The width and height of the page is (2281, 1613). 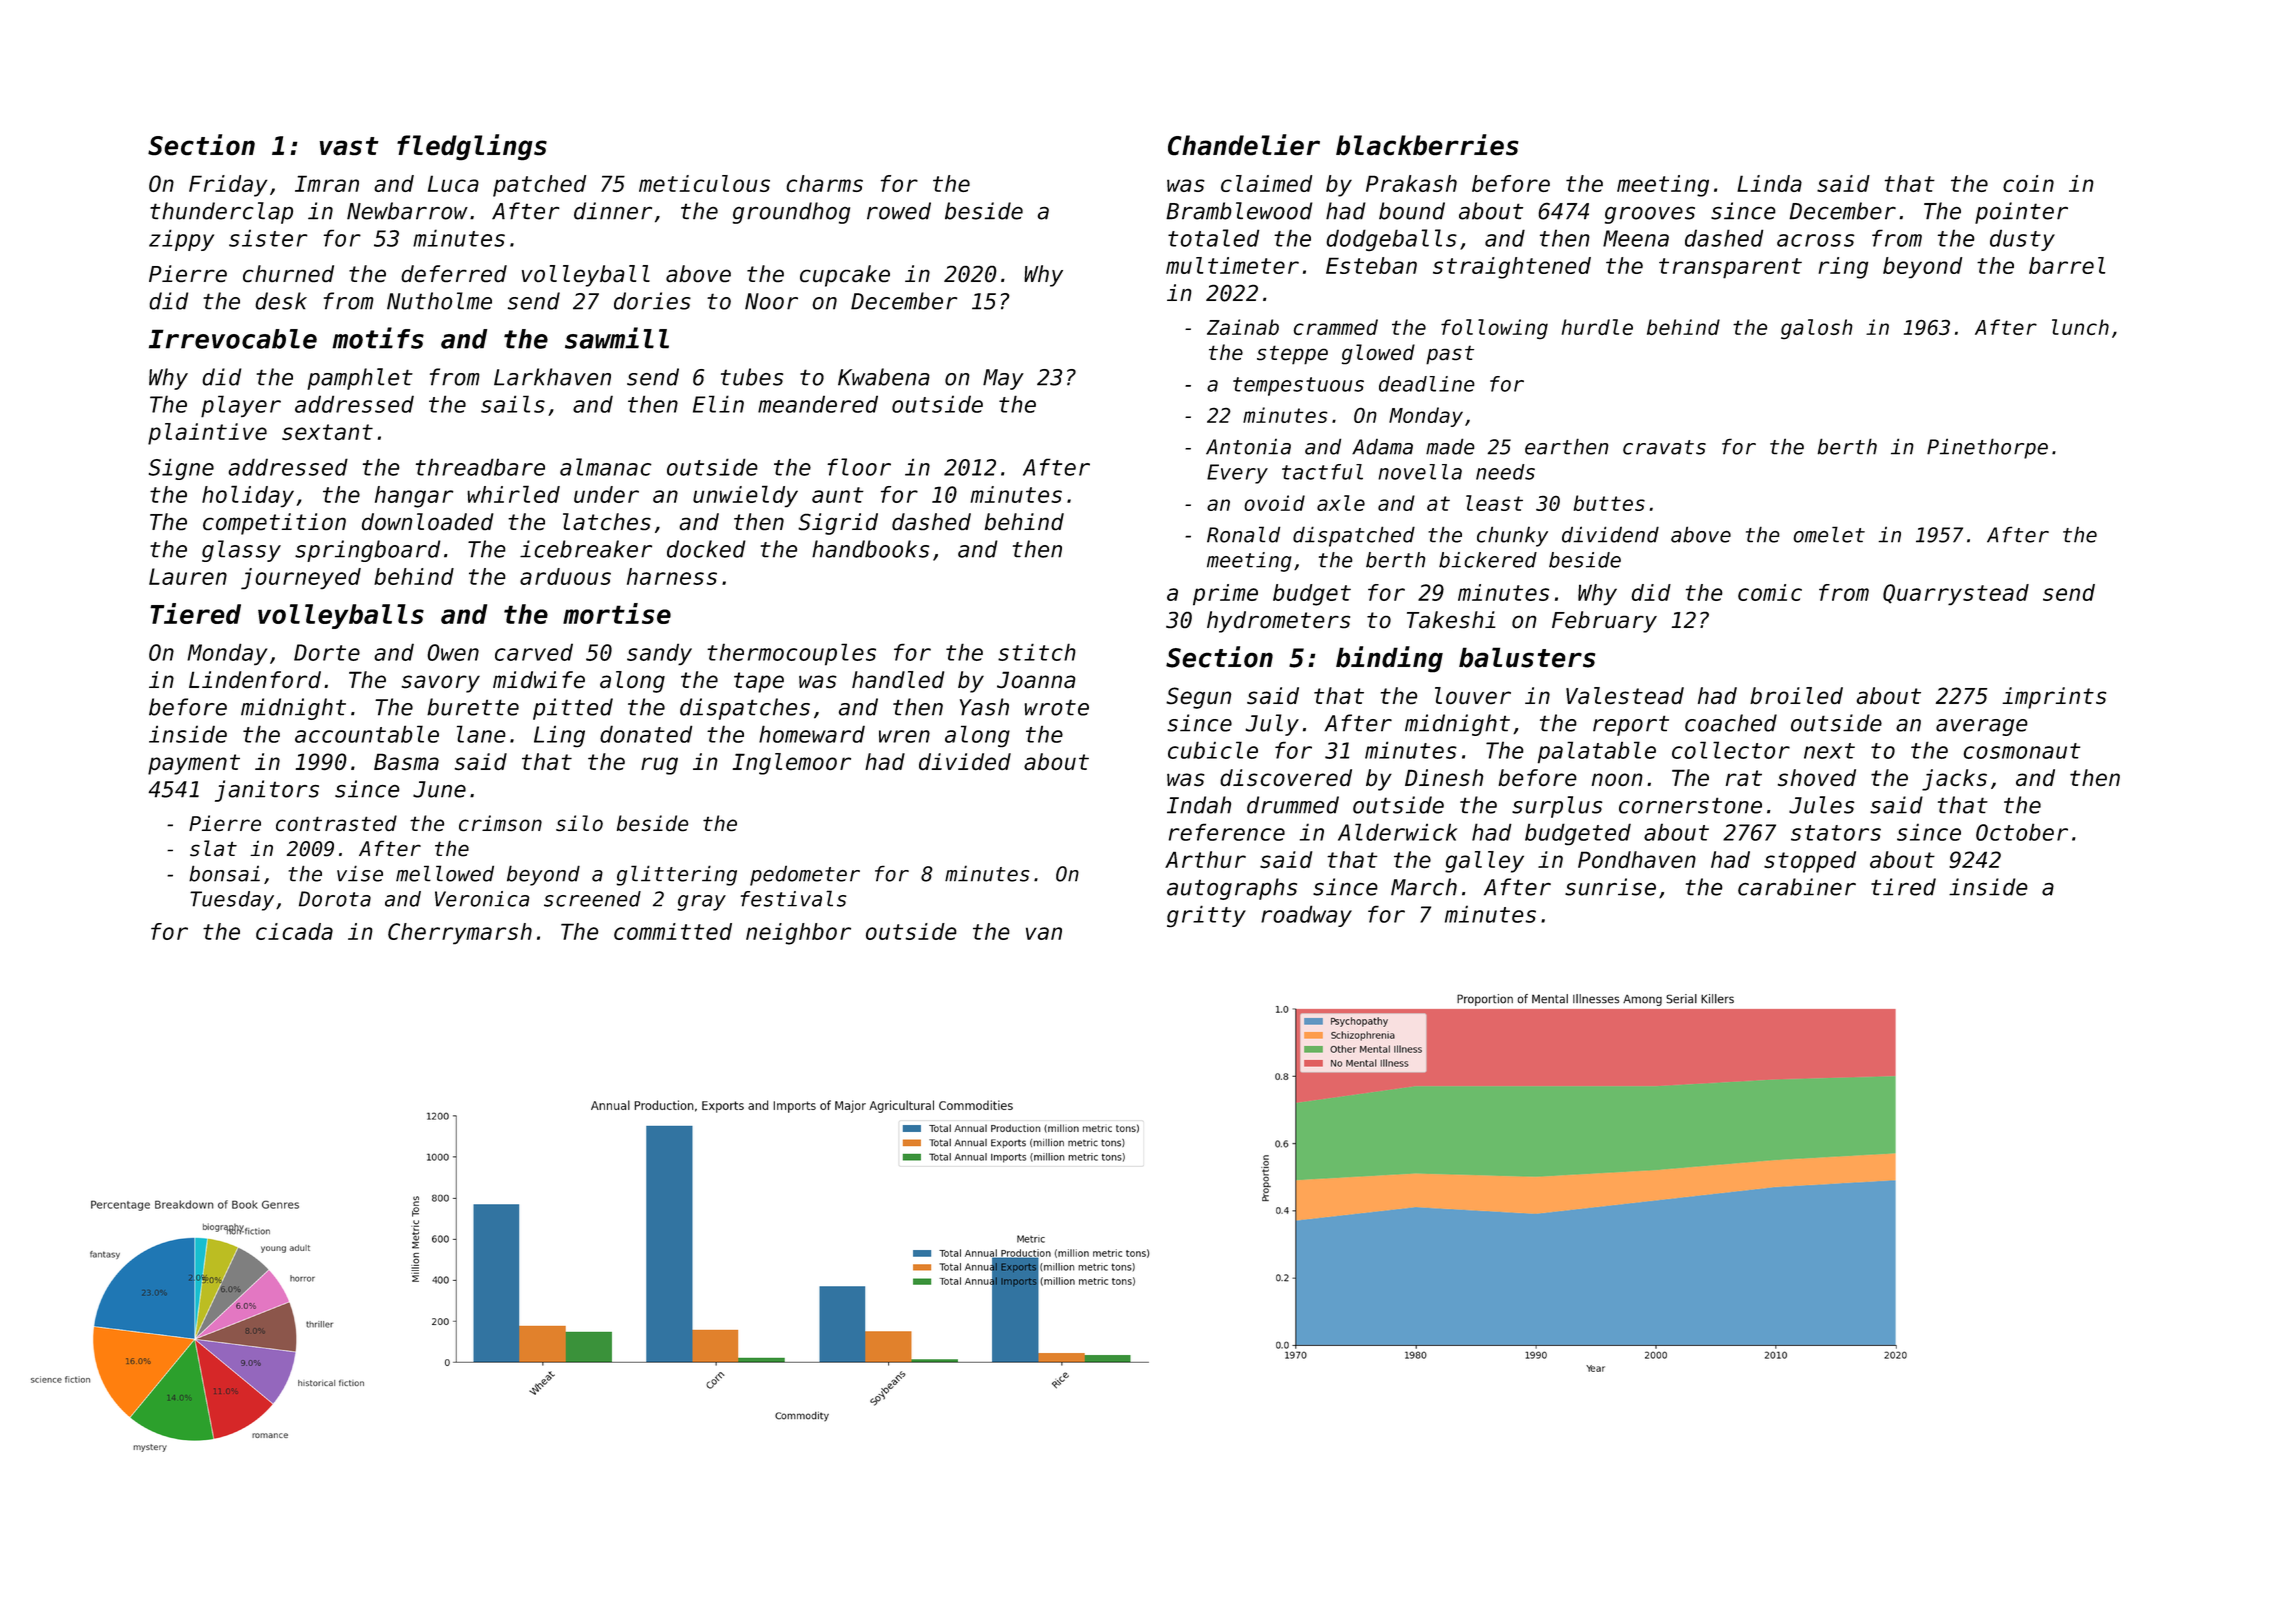 What do you see at coordinates (1987, 448) in the page?
I see `Pinethorpe` at bounding box center [1987, 448].
